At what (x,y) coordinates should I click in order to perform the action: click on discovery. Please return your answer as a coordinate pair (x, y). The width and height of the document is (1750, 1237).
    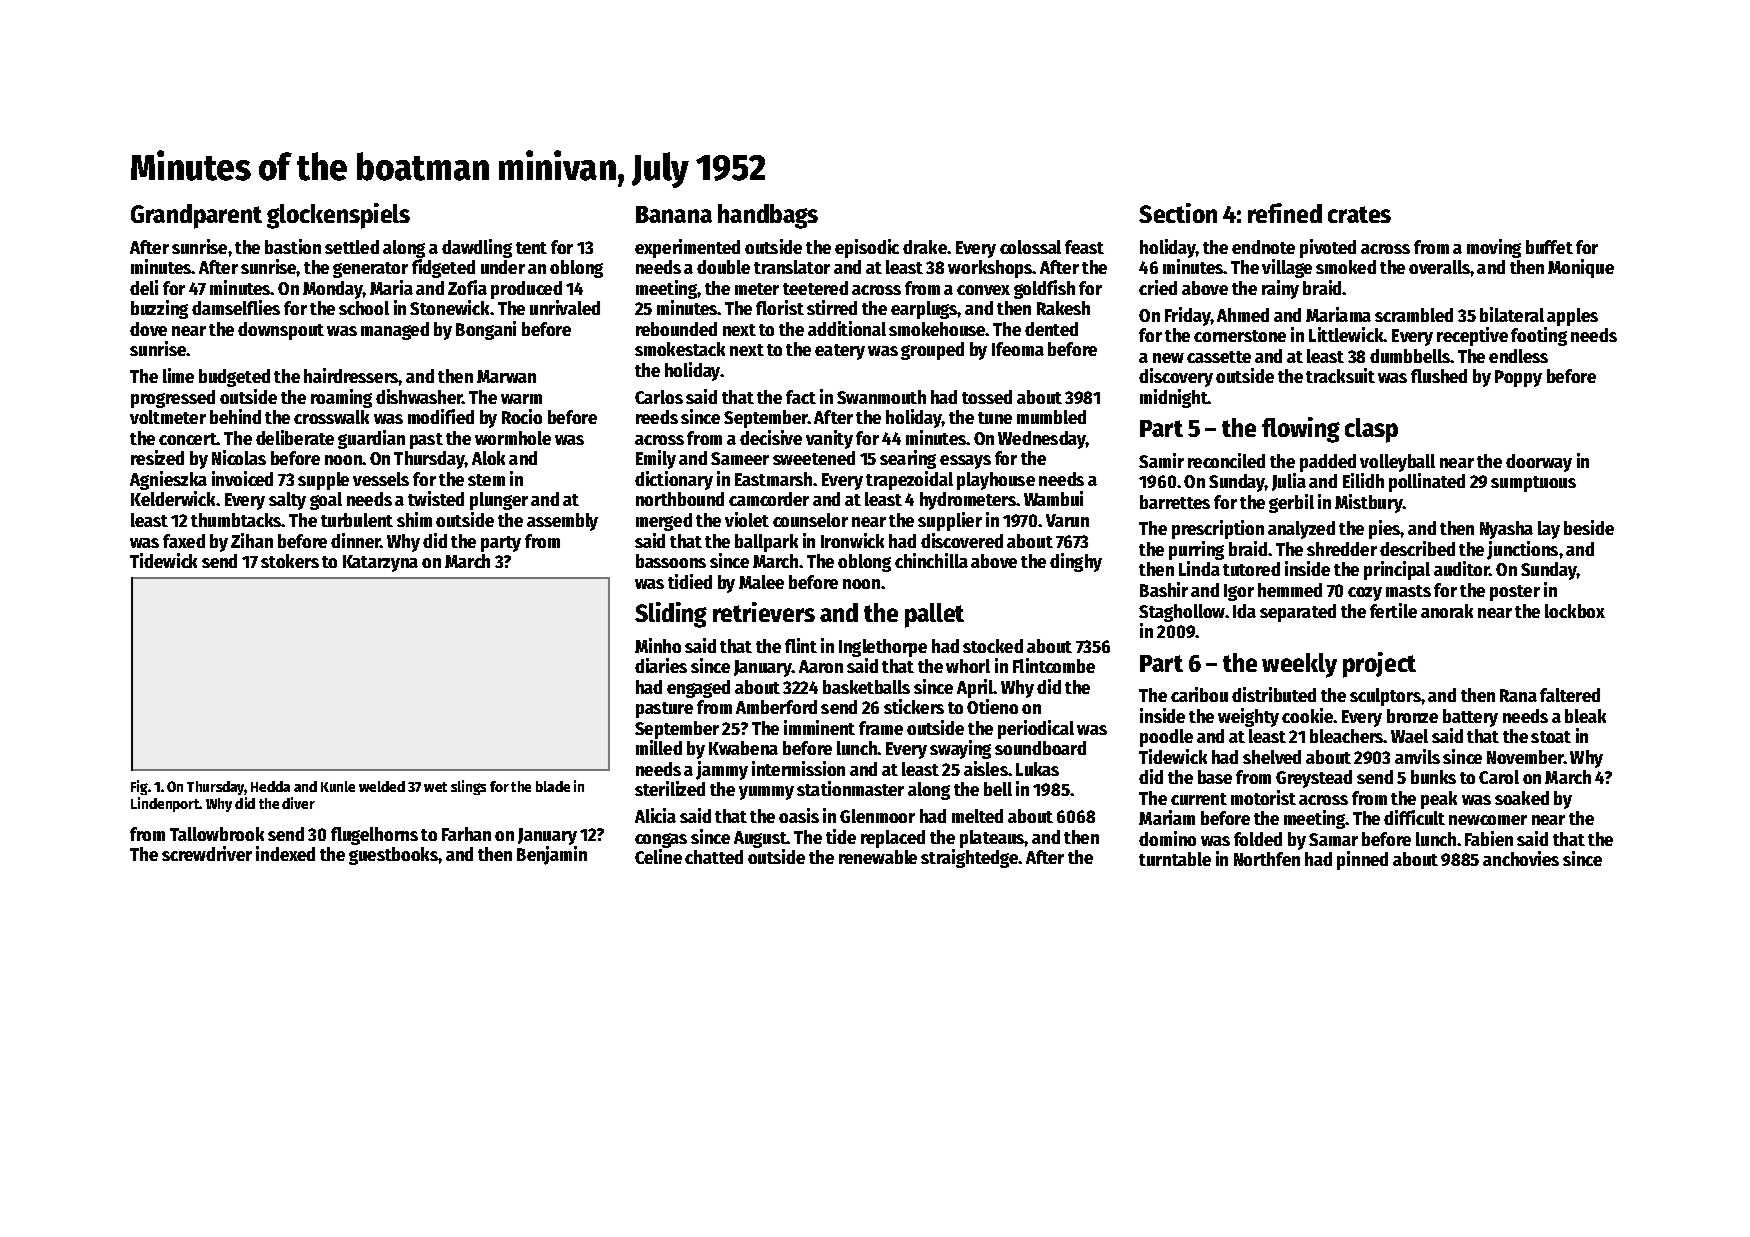
    Looking at the image, I should click on (1176, 377).
